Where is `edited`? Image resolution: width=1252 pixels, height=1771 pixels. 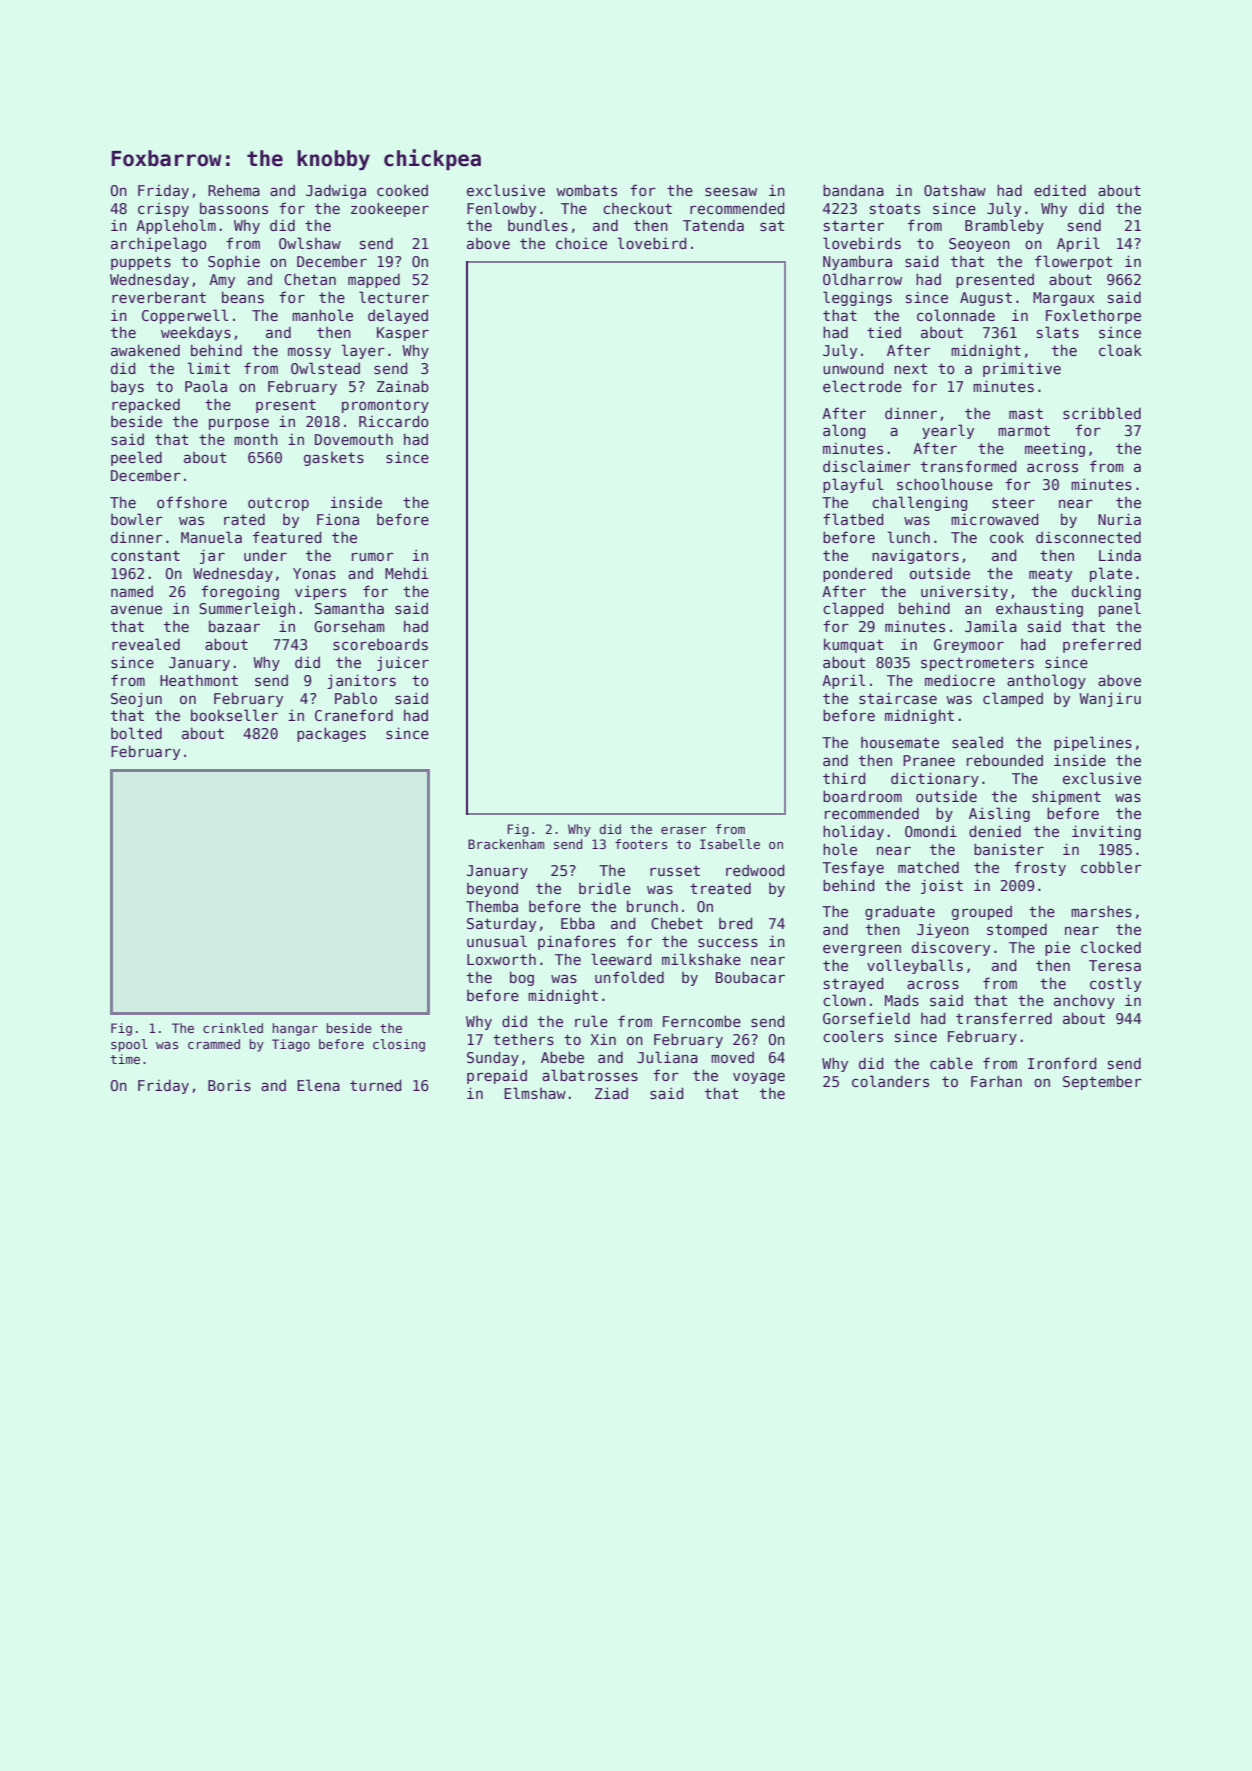 edited is located at coordinates (1060, 190).
